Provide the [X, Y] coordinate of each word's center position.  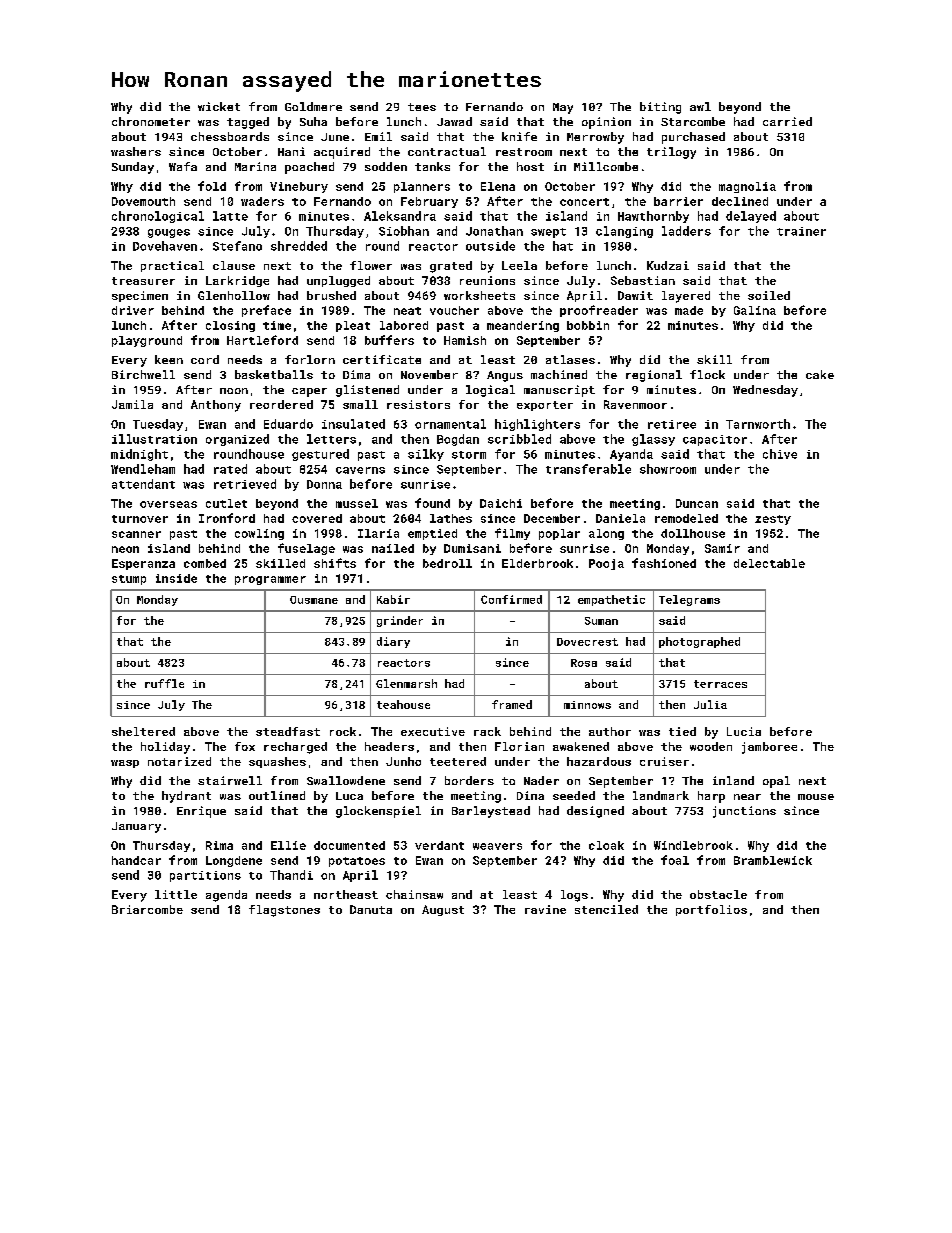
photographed [699, 642]
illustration [154, 439]
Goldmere [313, 106]
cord [205, 359]
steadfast [288, 731]
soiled [769, 295]
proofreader [599, 311]
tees [422, 107]
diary [393, 642]
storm [469, 455]
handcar [136, 860]
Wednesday [765, 391]
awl [700, 106]
